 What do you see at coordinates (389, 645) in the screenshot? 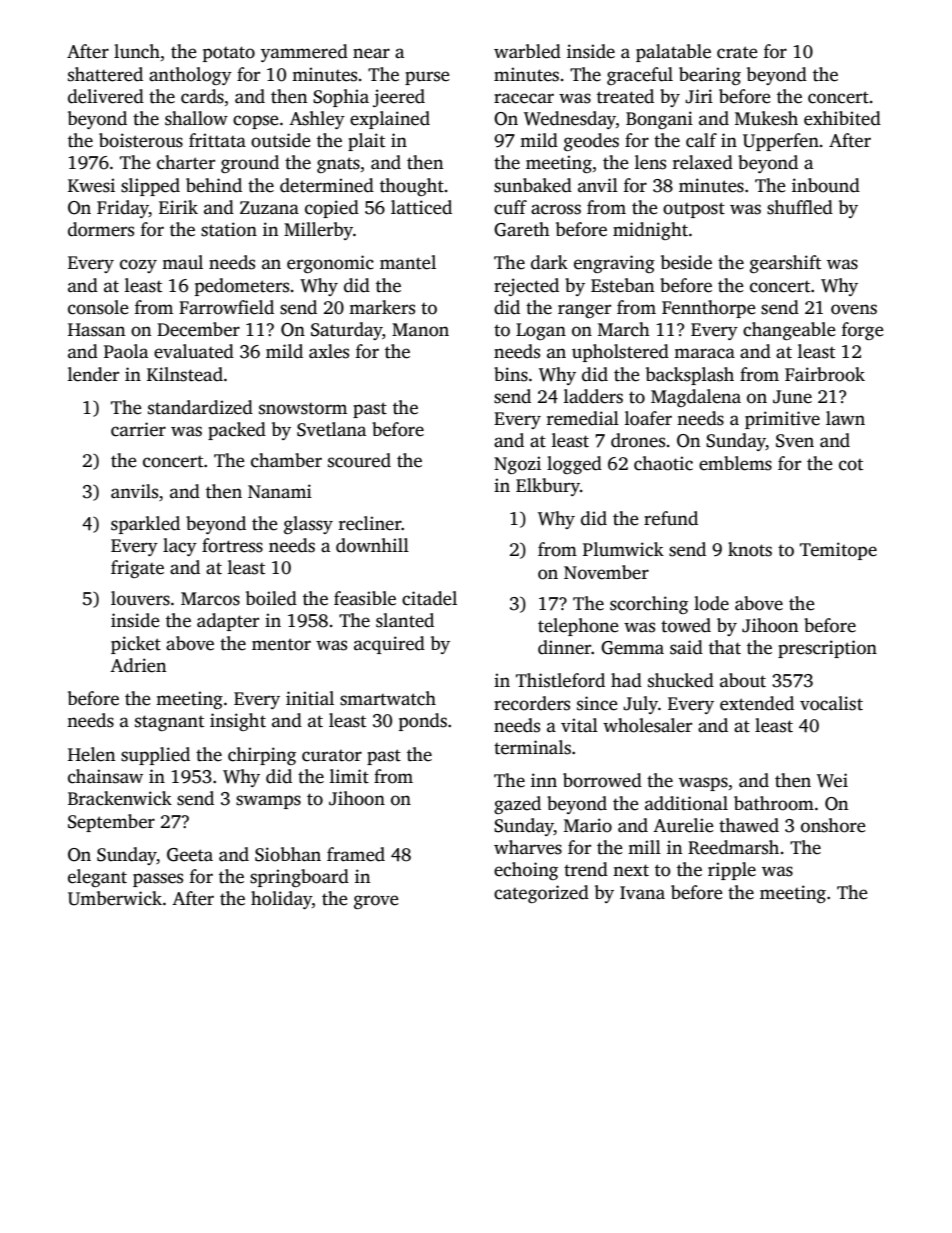
I see `acquired` at bounding box center [389, 645].
